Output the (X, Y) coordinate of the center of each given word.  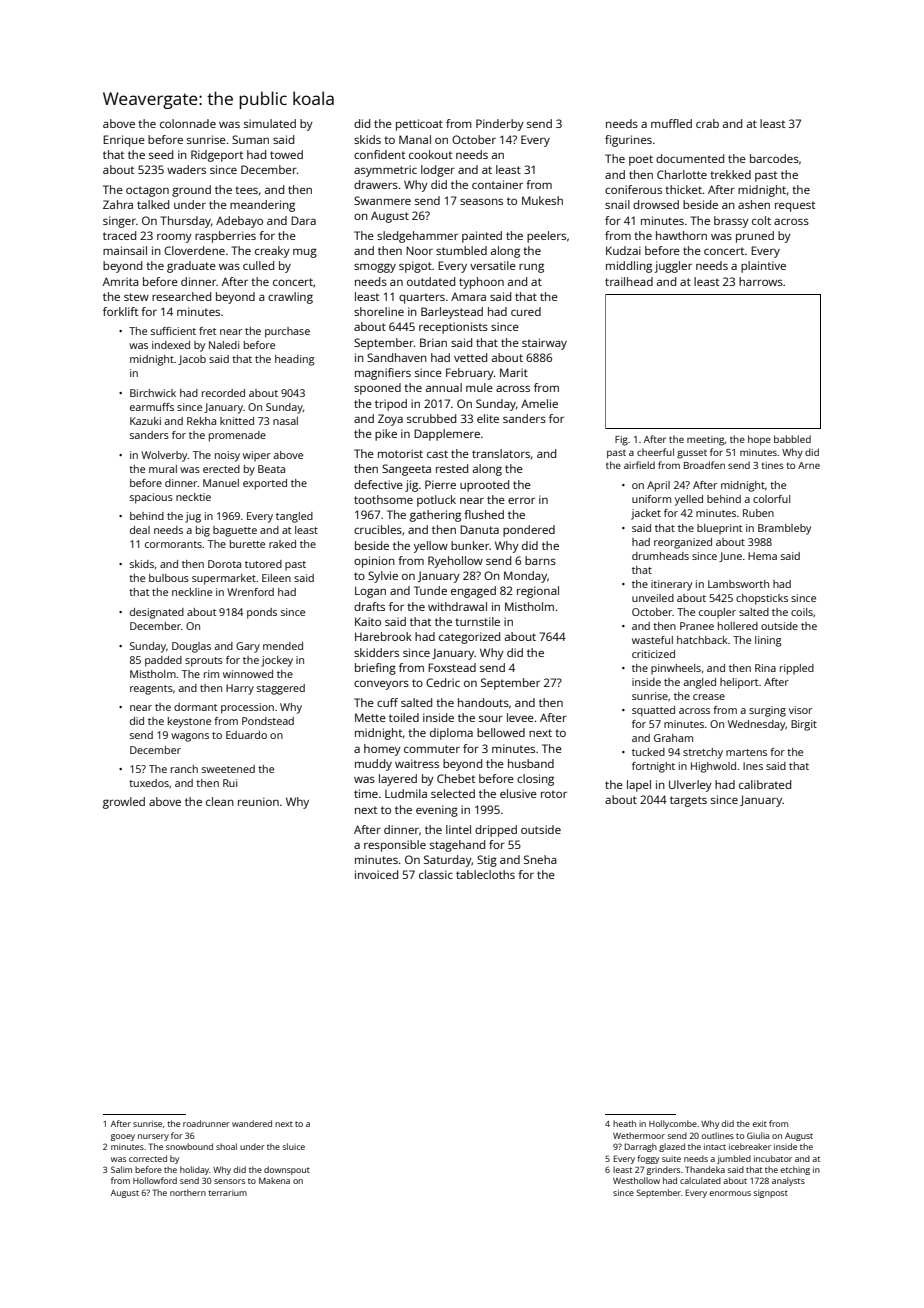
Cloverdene (194, 250)
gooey (123, 1137)
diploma (451, 734)
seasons (481, 201)
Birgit (804, 725)
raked (282, 544)
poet (641, 160)
